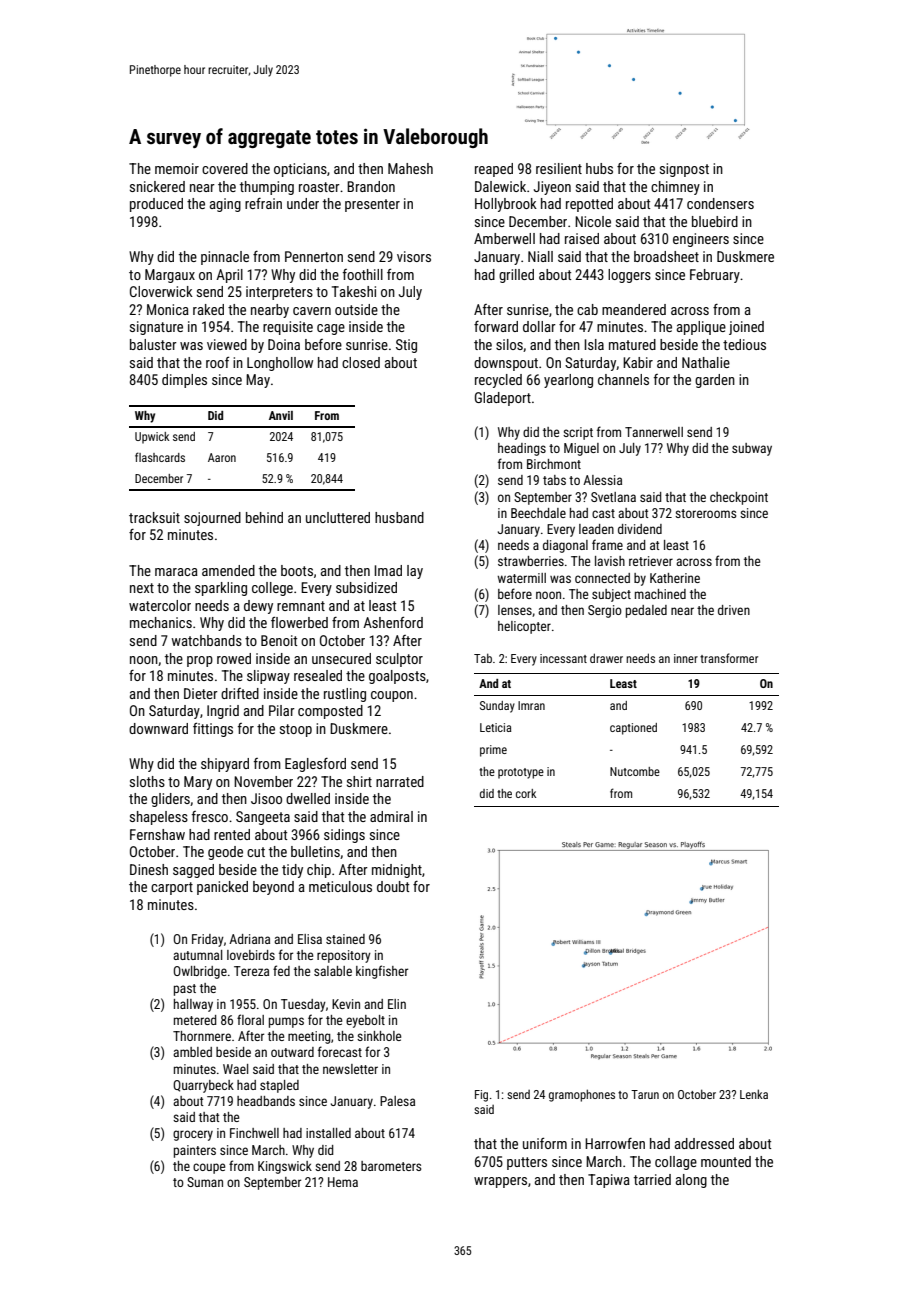  Describe the element at coordinates (399, 660) in the screenshot. I see `sculptor` at that location.
